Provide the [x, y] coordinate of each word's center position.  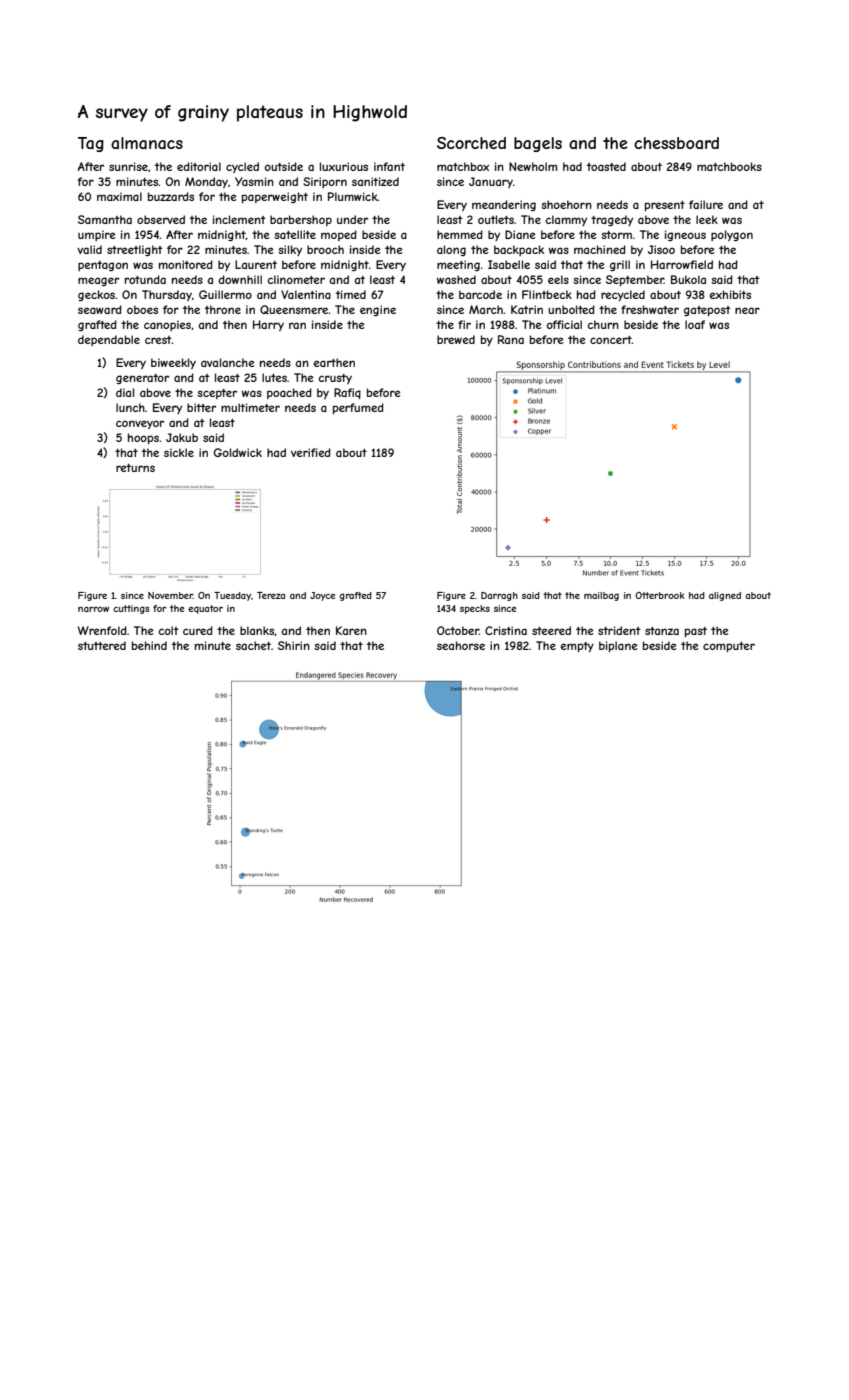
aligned [725, 596]
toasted [606, 166]
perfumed [358, 408]
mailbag [601, 596]
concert [611, 340]
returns [135, 468]
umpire [96, 235]
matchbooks [729, 166]
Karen [351, 630]
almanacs [147, 143]
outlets [496, 219]
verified [311, 452]
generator [142, 379]
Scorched [471, 143]
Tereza [271, 595]
